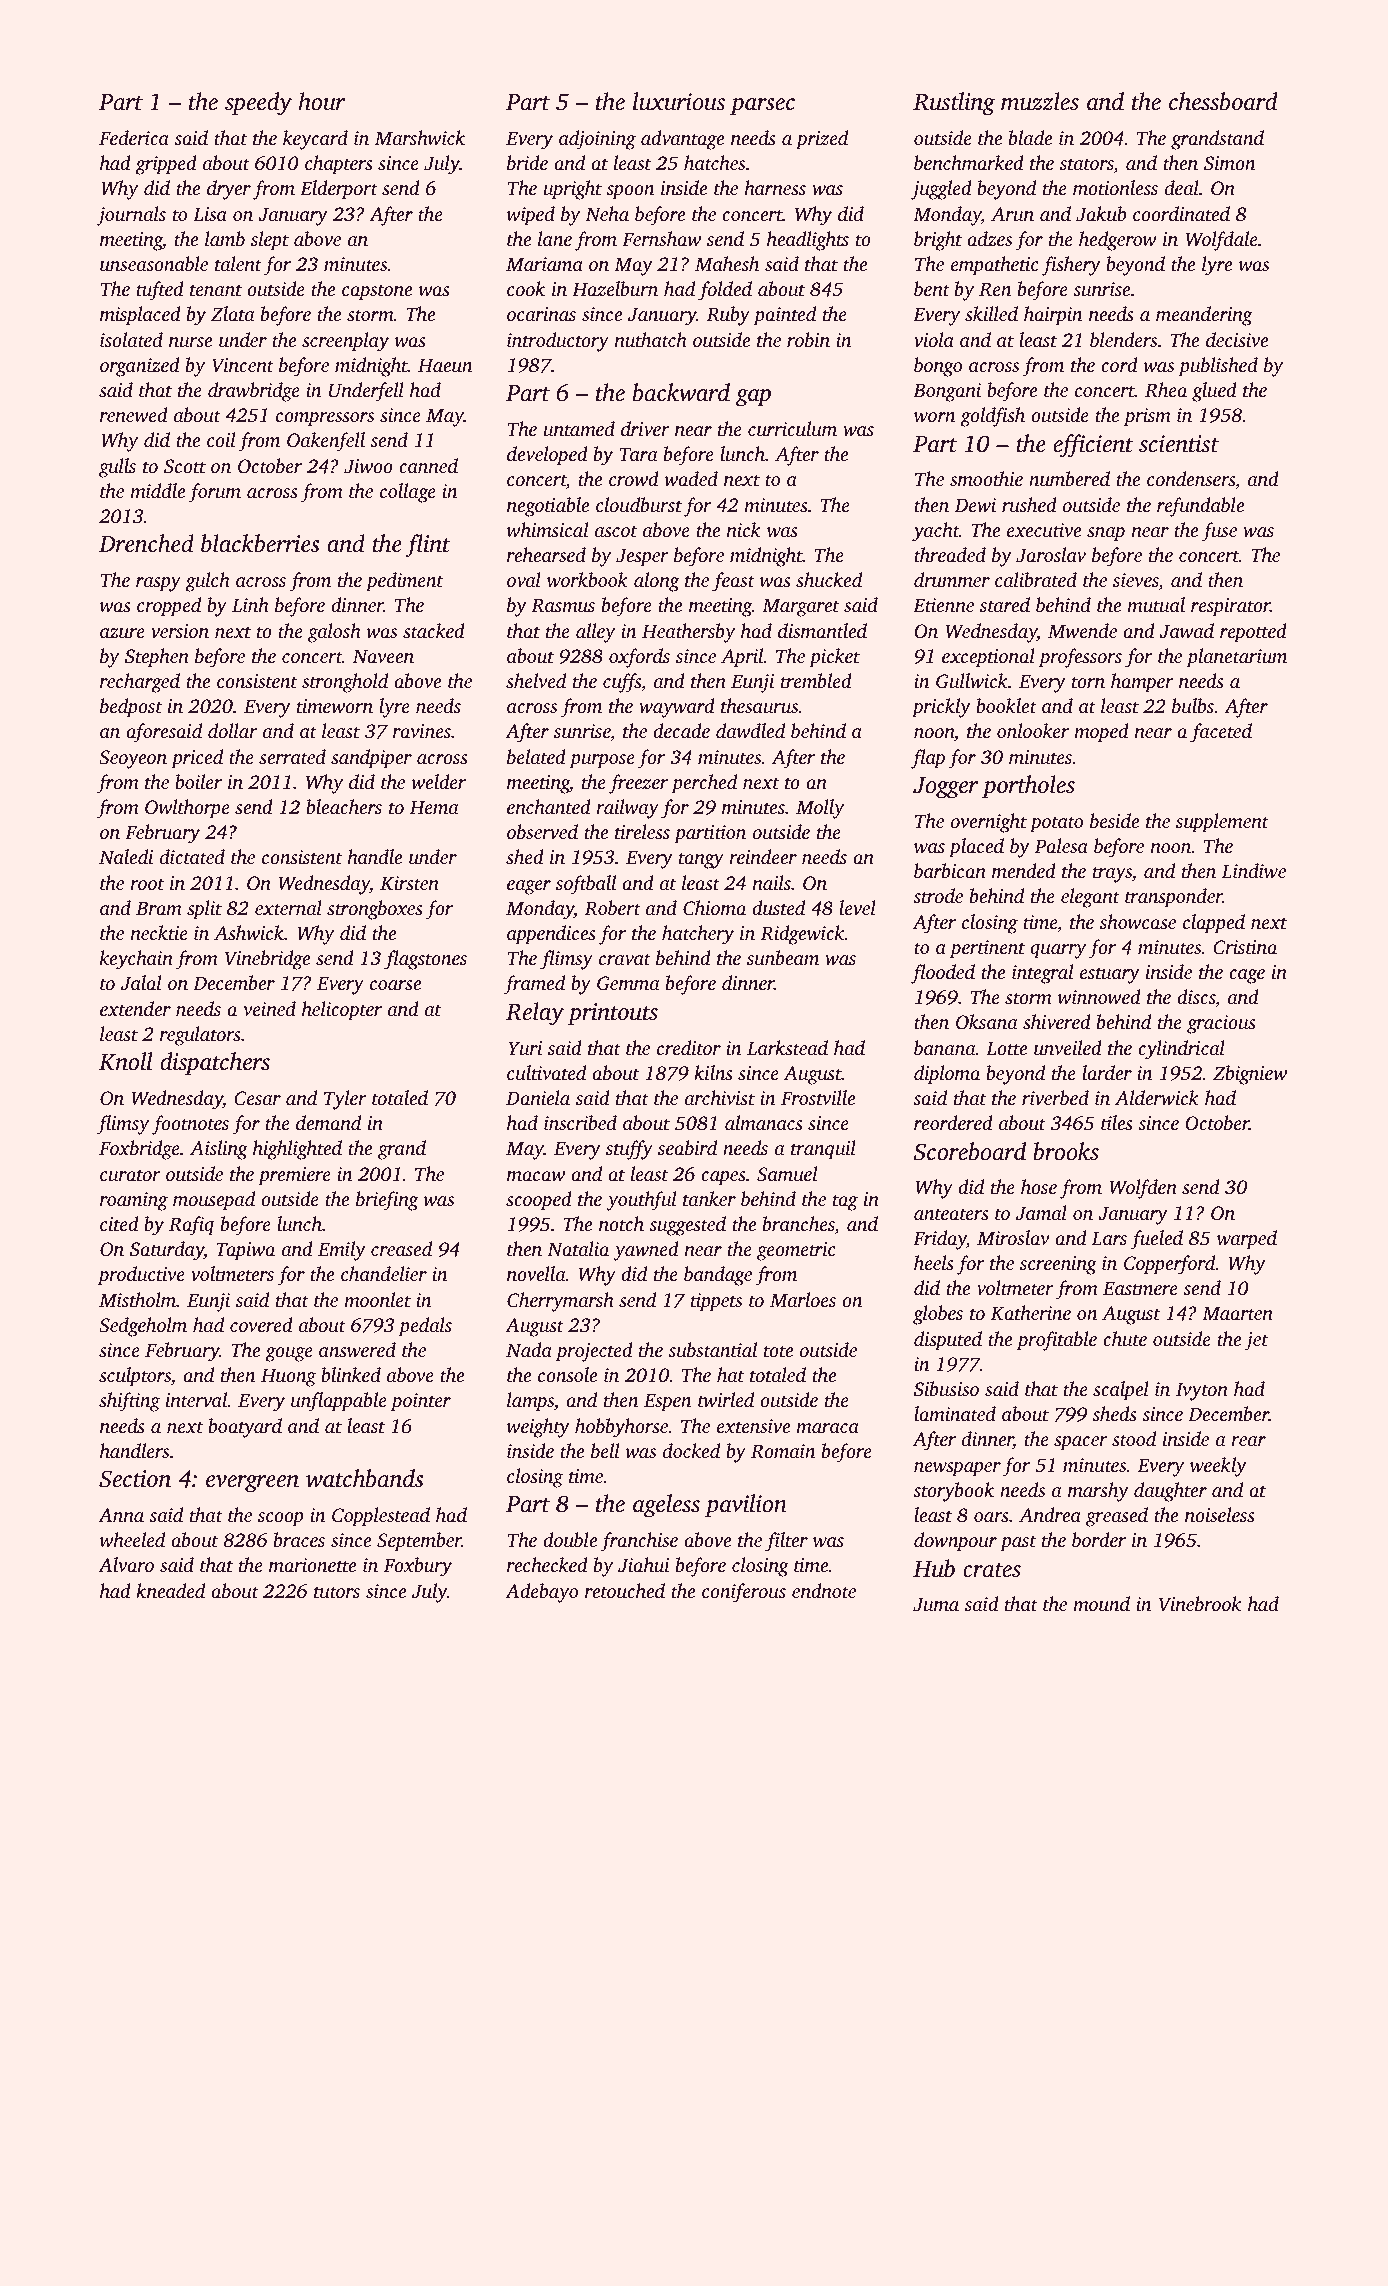  Describe the element at coordinates (1222, 823) in the screenshot. I see `supplement` at that location.
